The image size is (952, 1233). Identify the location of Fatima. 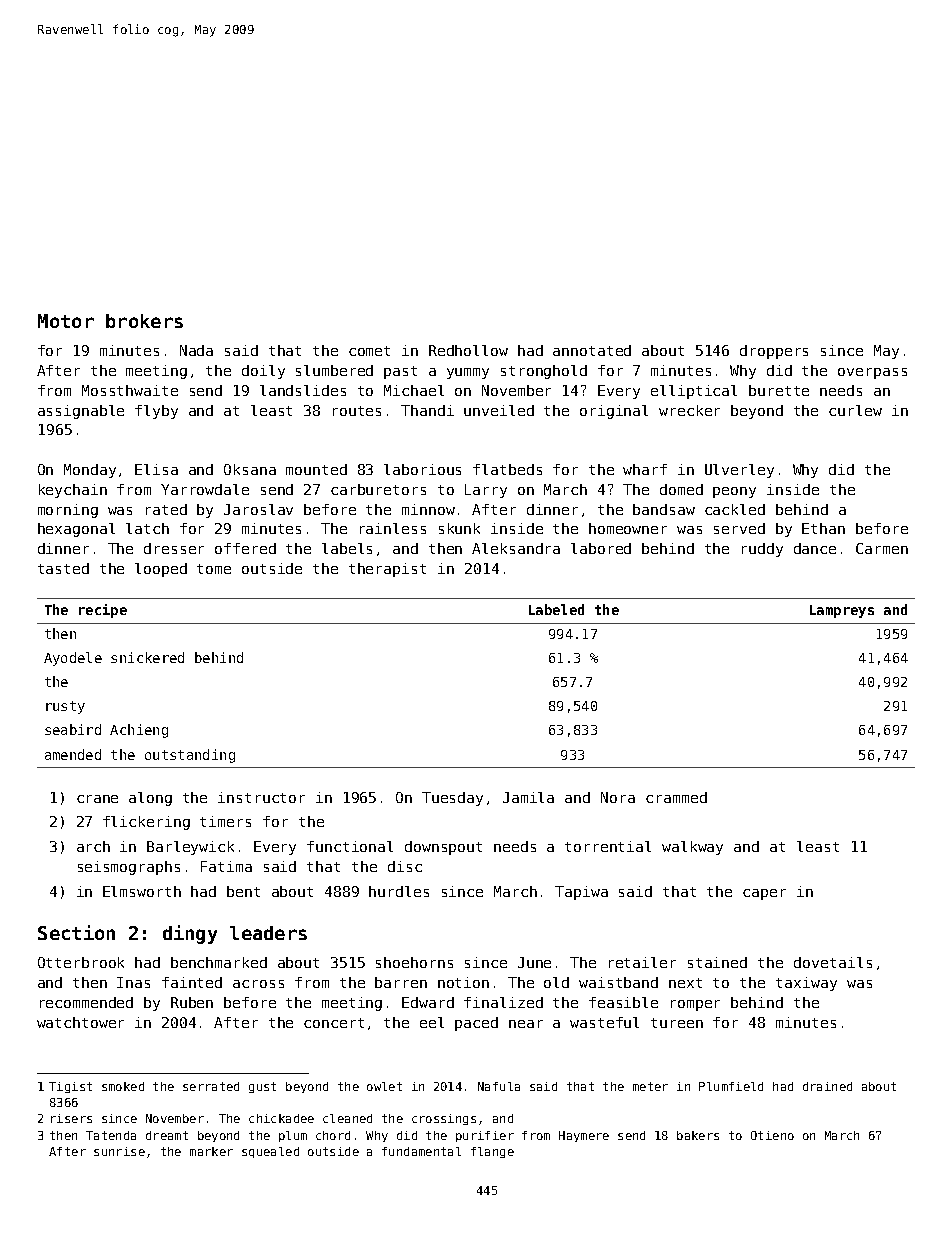
(226, 866).
